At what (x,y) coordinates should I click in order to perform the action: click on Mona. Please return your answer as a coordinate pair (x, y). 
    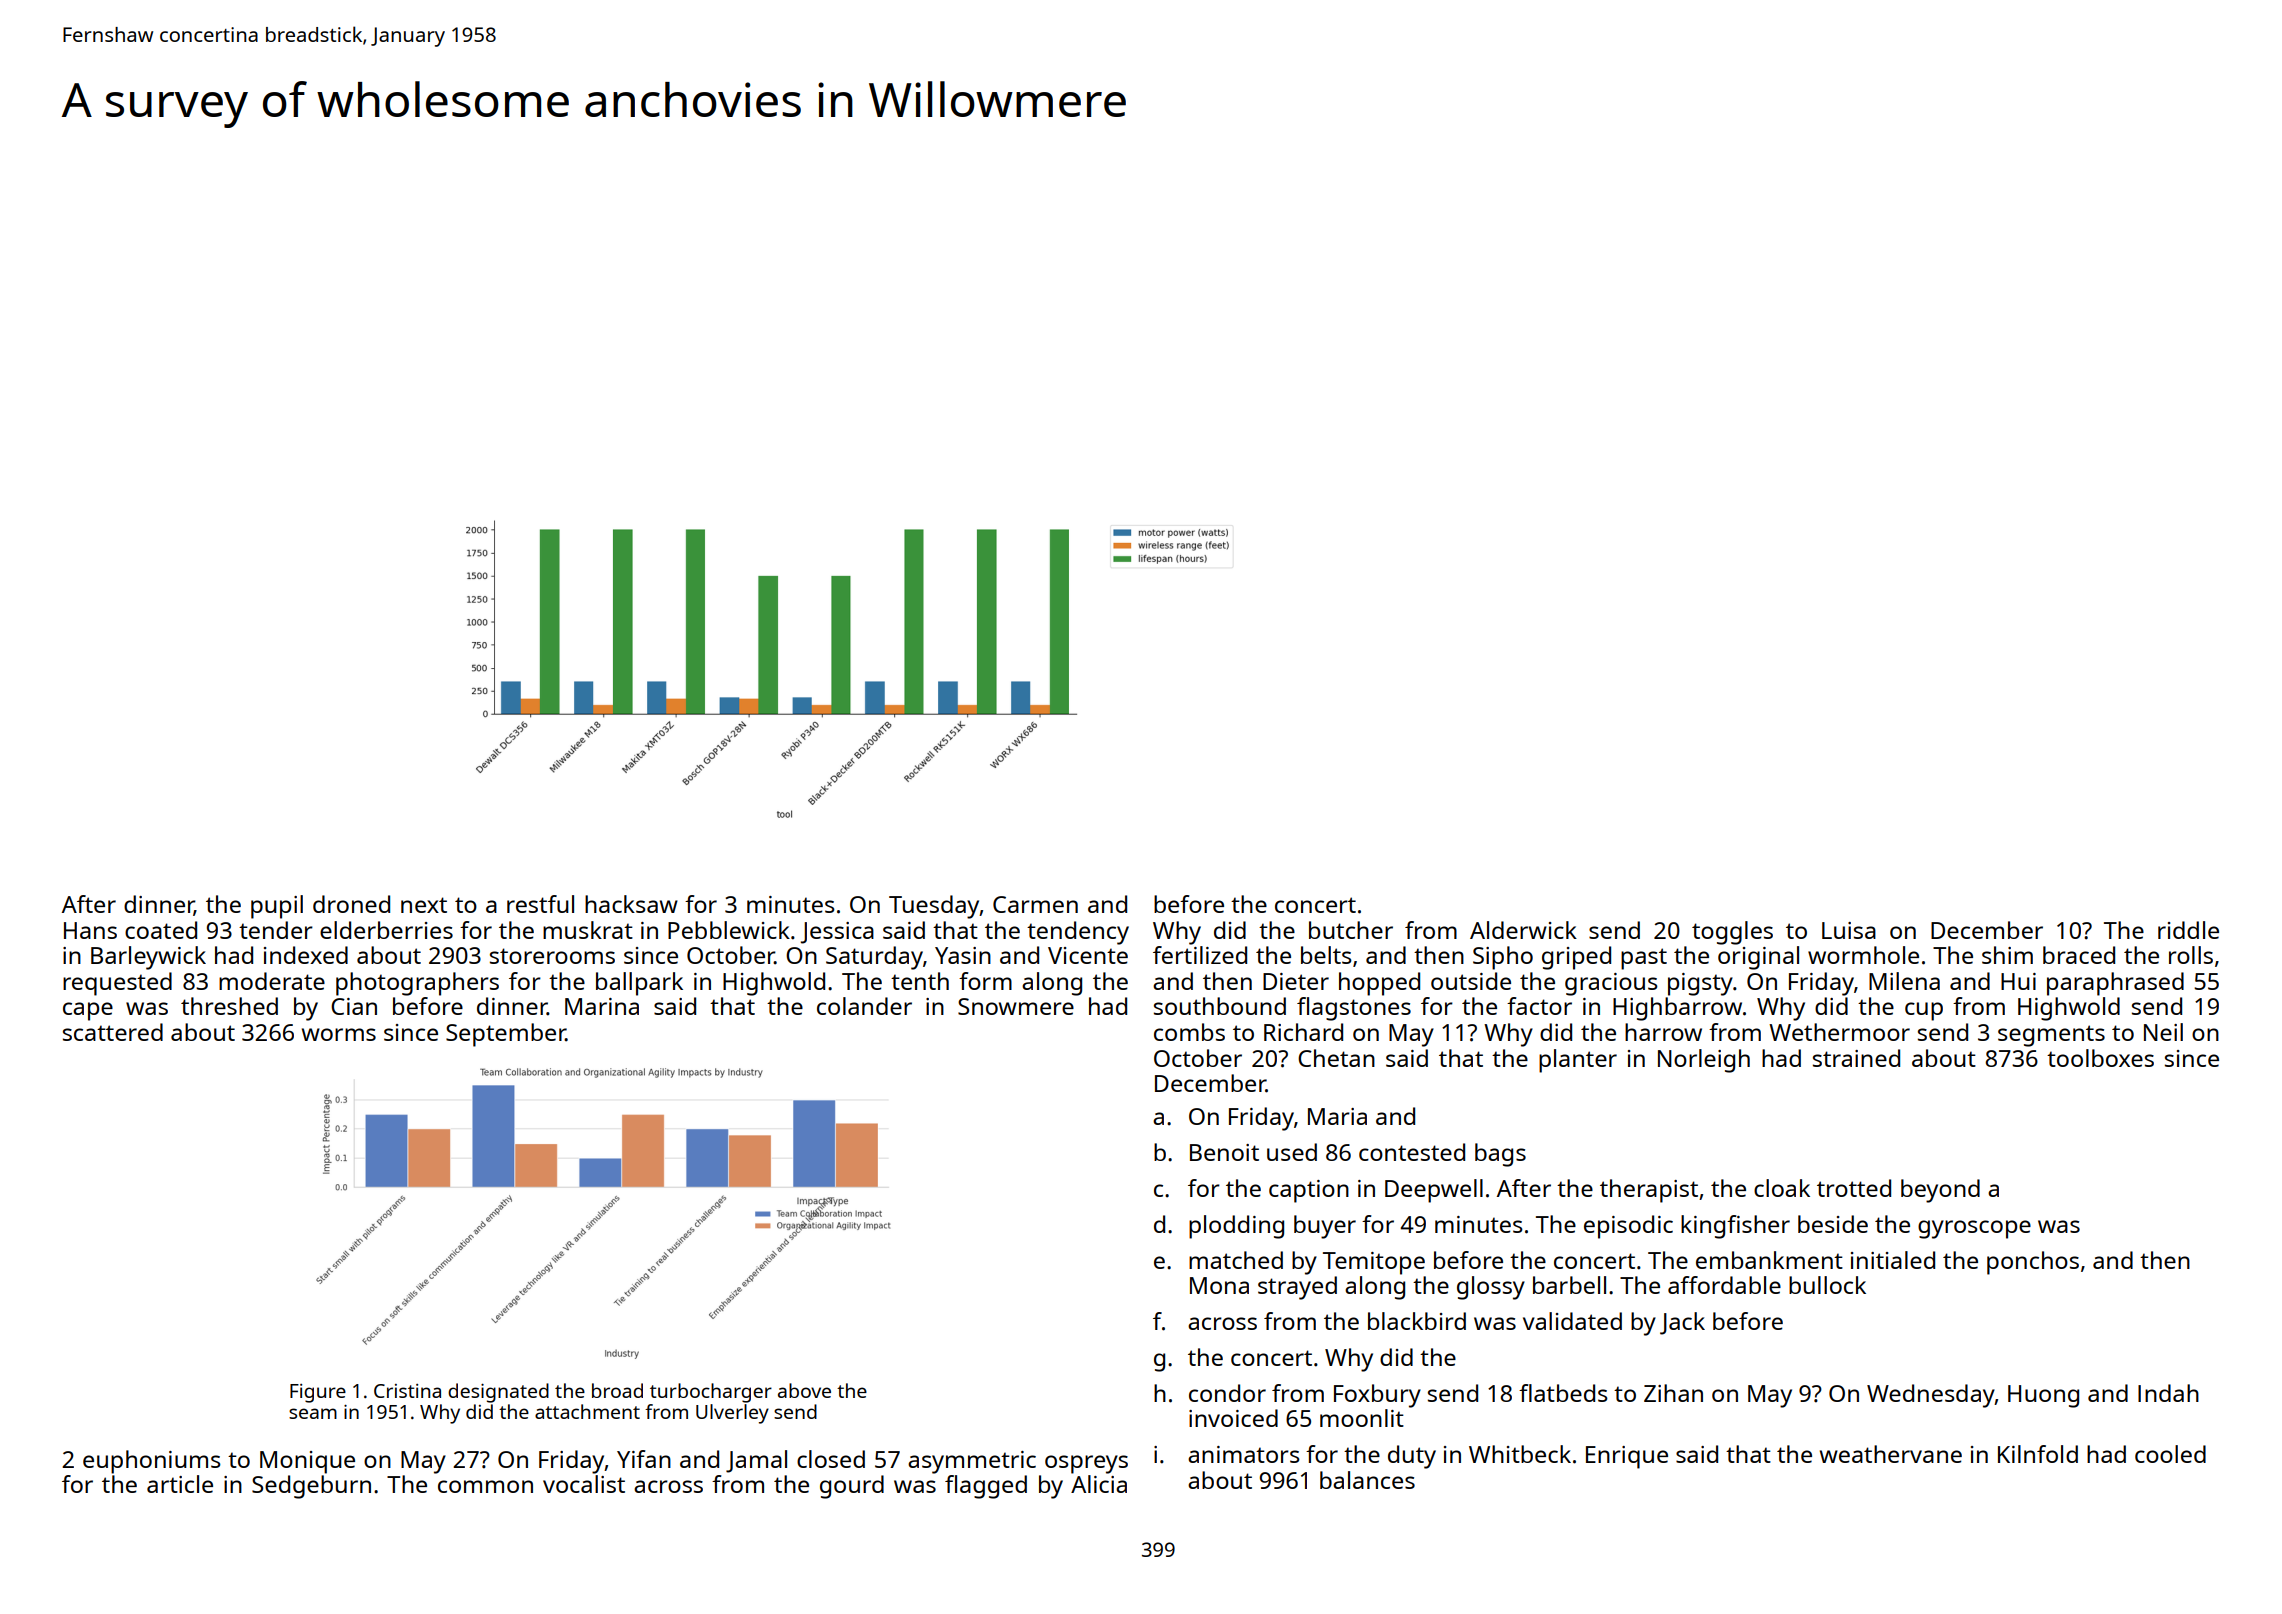
    Looking at the image, I should click on (1219, 1285).
